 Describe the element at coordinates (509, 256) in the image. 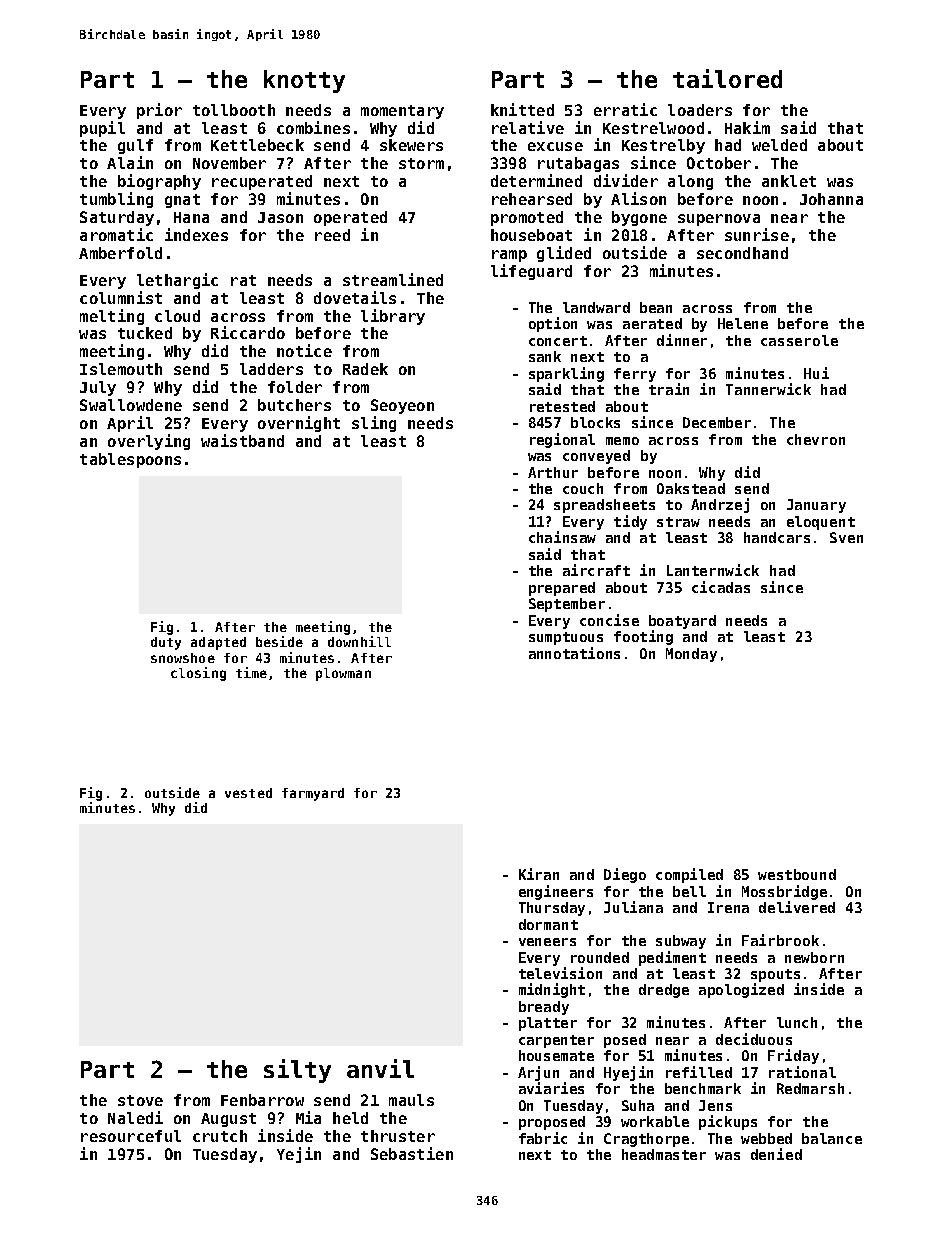

I see `ramp` at that location.
